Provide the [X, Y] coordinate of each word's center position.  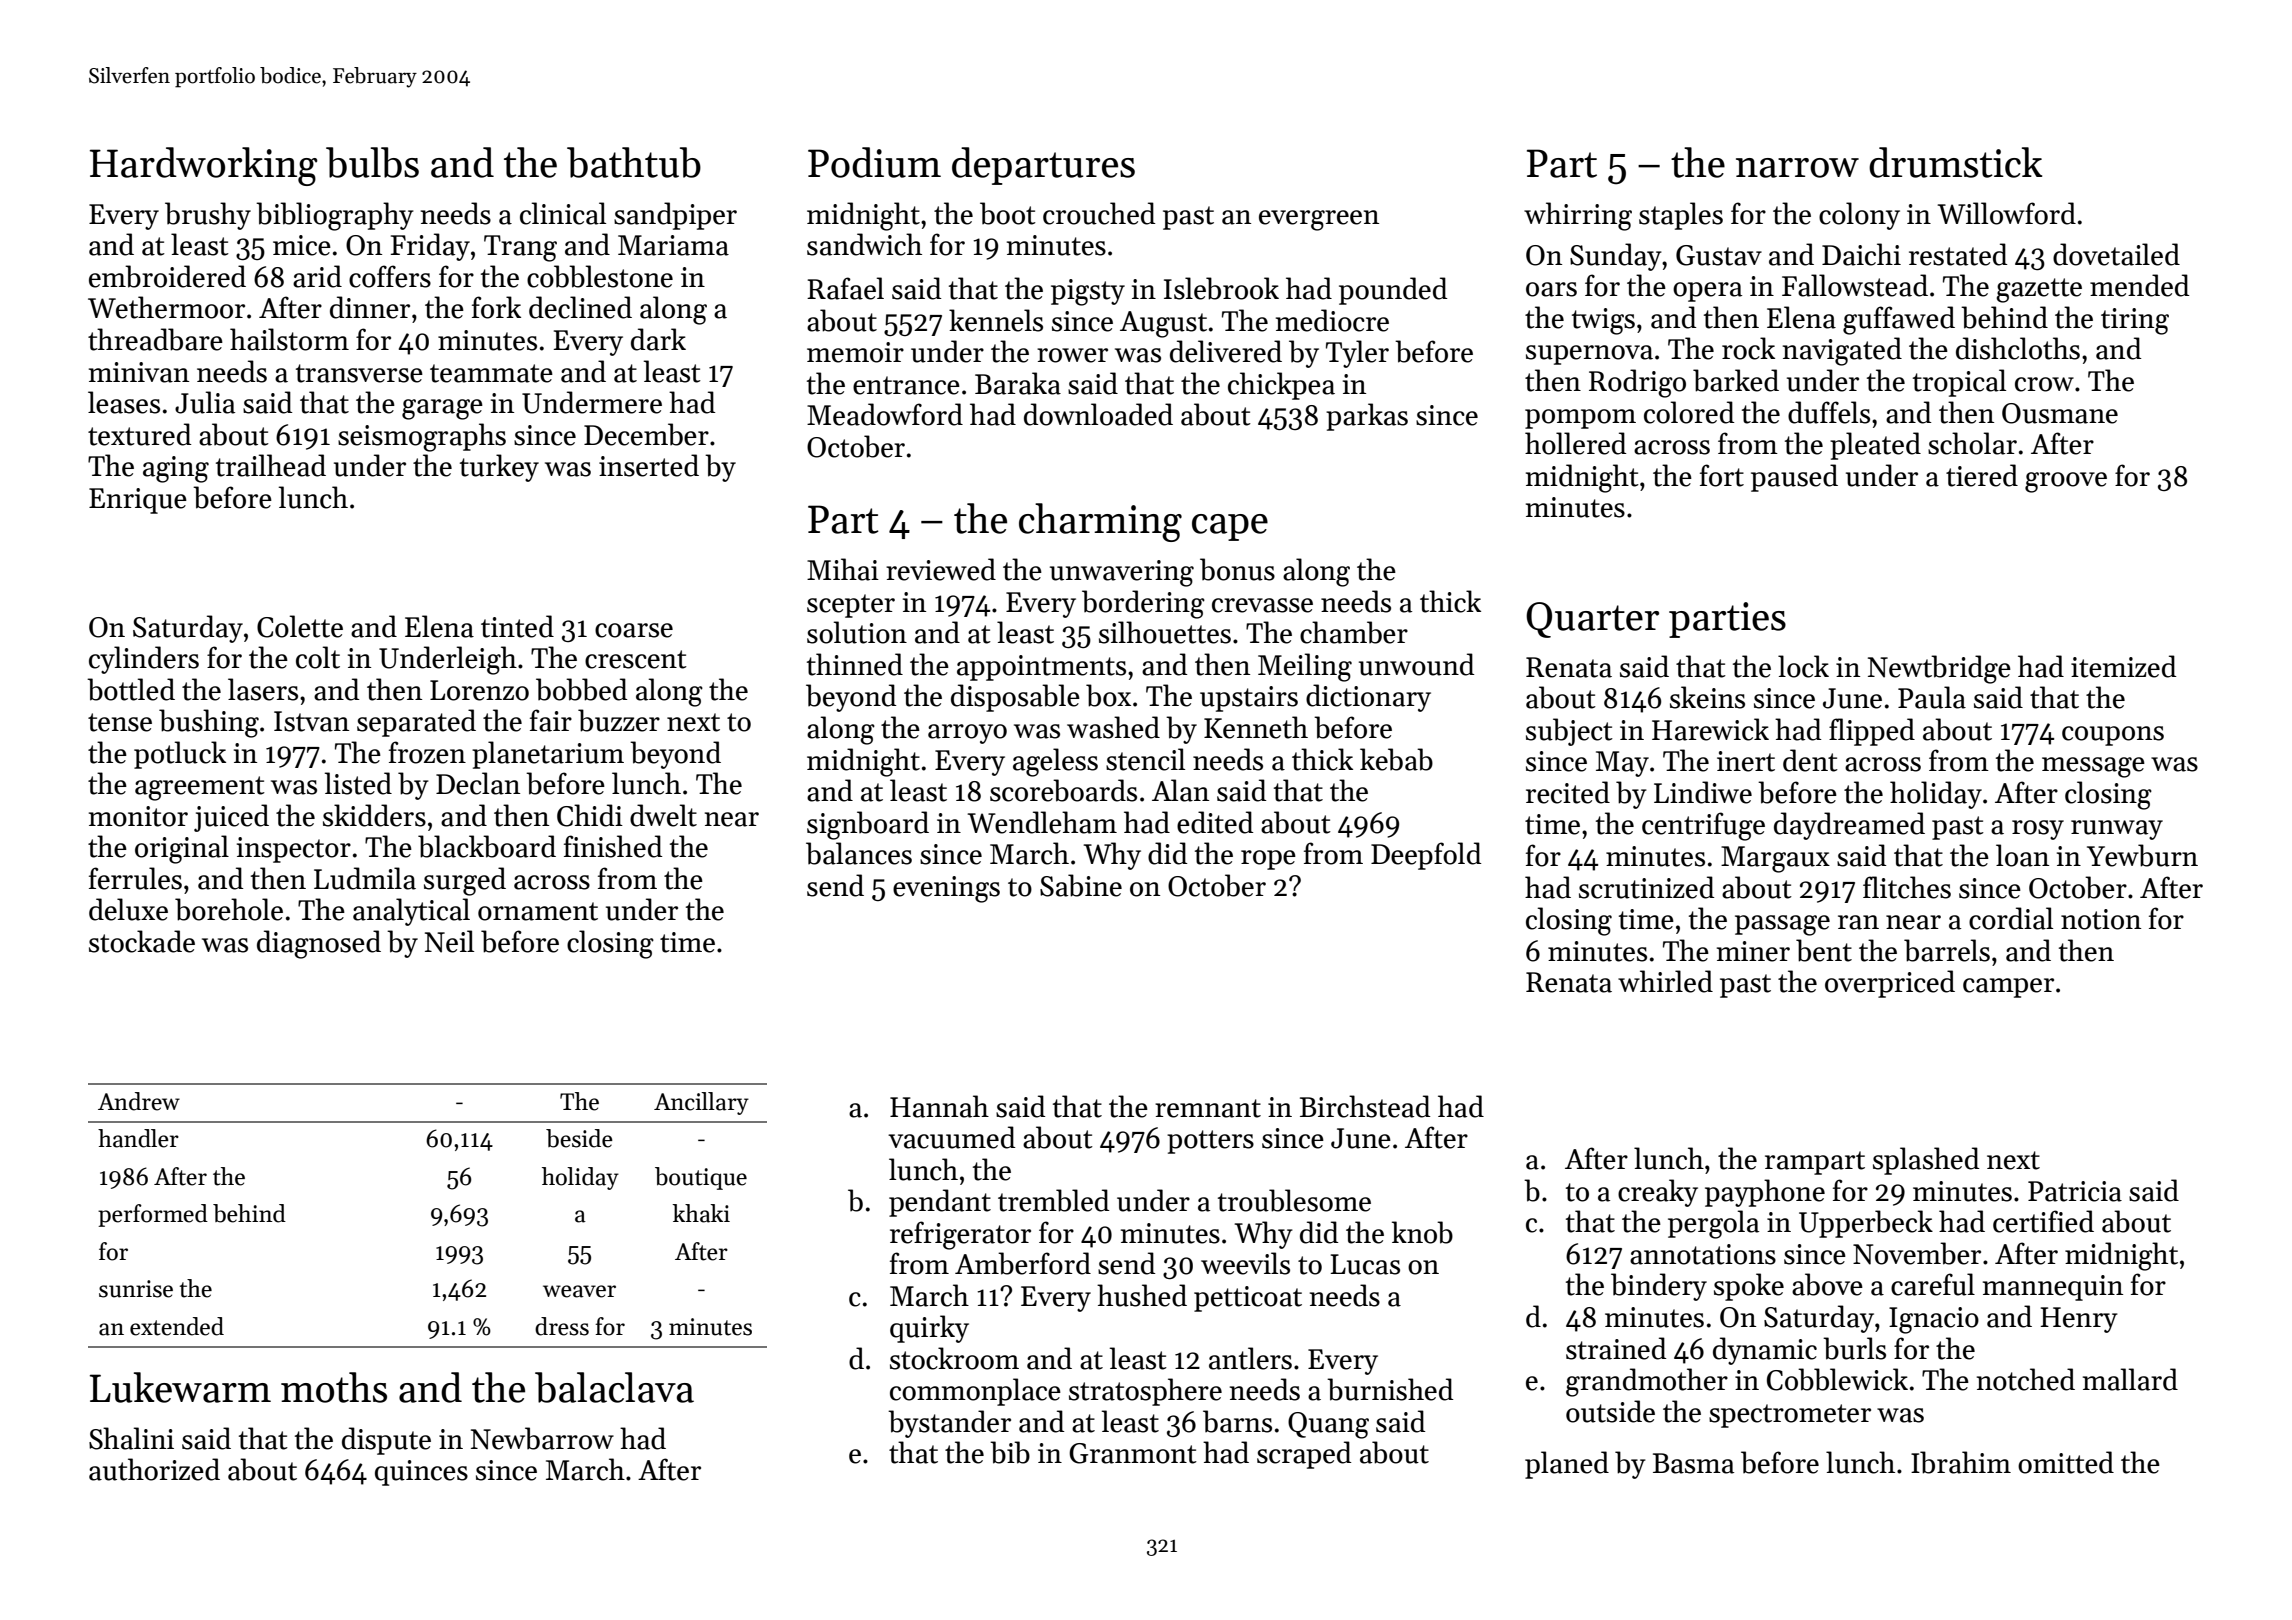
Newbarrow [542, 1438]
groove [2066, 482]
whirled [1665, 981]
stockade [142, 941]
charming [1100, 522]
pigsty [1088, 292]
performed [153, 1215]
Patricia [2075, 1191]
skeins [1707, 697]
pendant [940, 1203]
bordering [1143, 604]
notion [2101, 919]
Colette [300, 626]
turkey [499, 468]
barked [1736, 380]
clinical [563, 213]
